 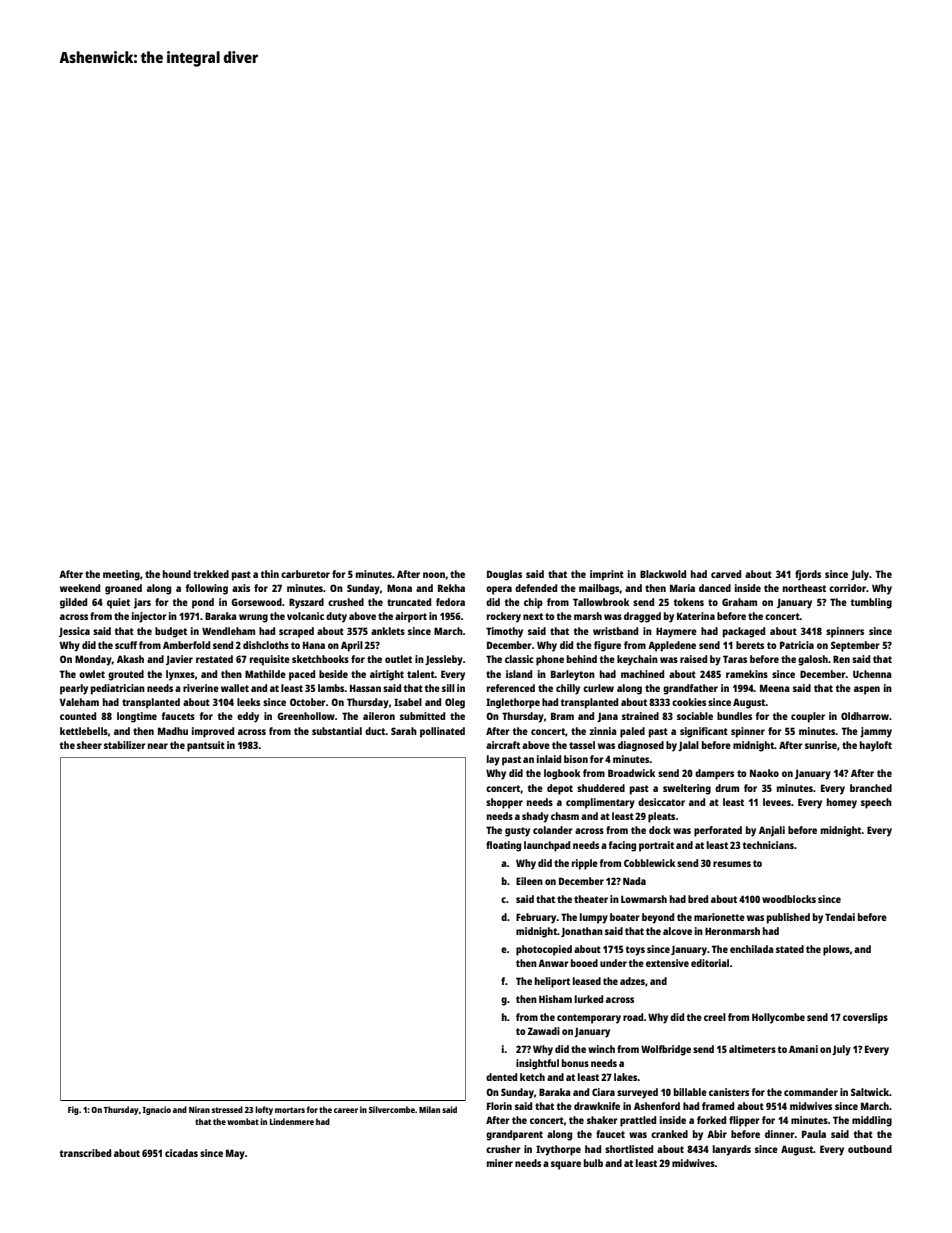 I want to click on fedora, so click(x=450, y=602).
